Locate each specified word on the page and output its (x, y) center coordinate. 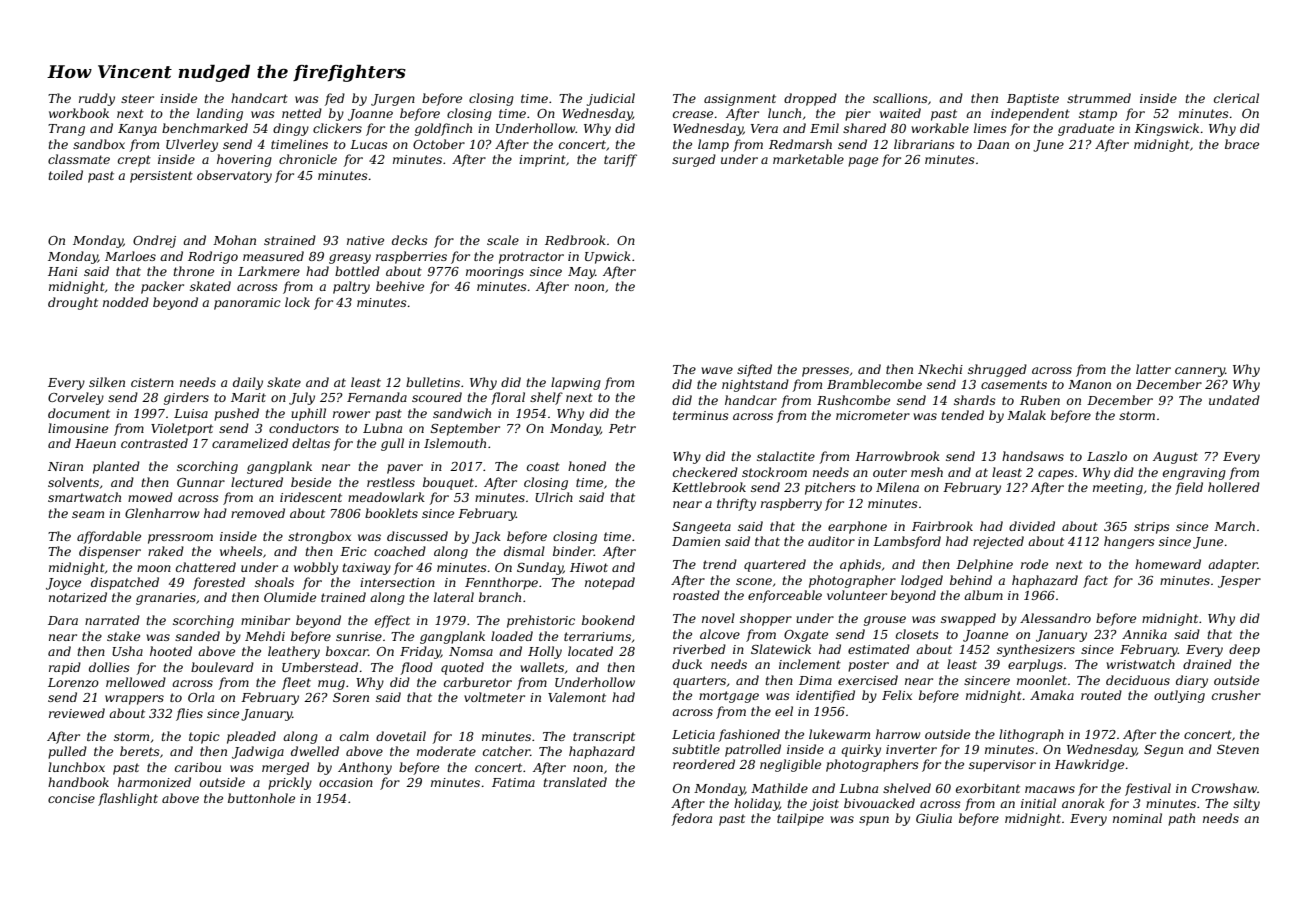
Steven (1238, 749)
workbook (79, 113)
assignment (740, 100)
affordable (109, 537)
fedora (691, 819)
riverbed (699, 649)
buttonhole (261, 798)
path (1181, 819)
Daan (993, 144)
